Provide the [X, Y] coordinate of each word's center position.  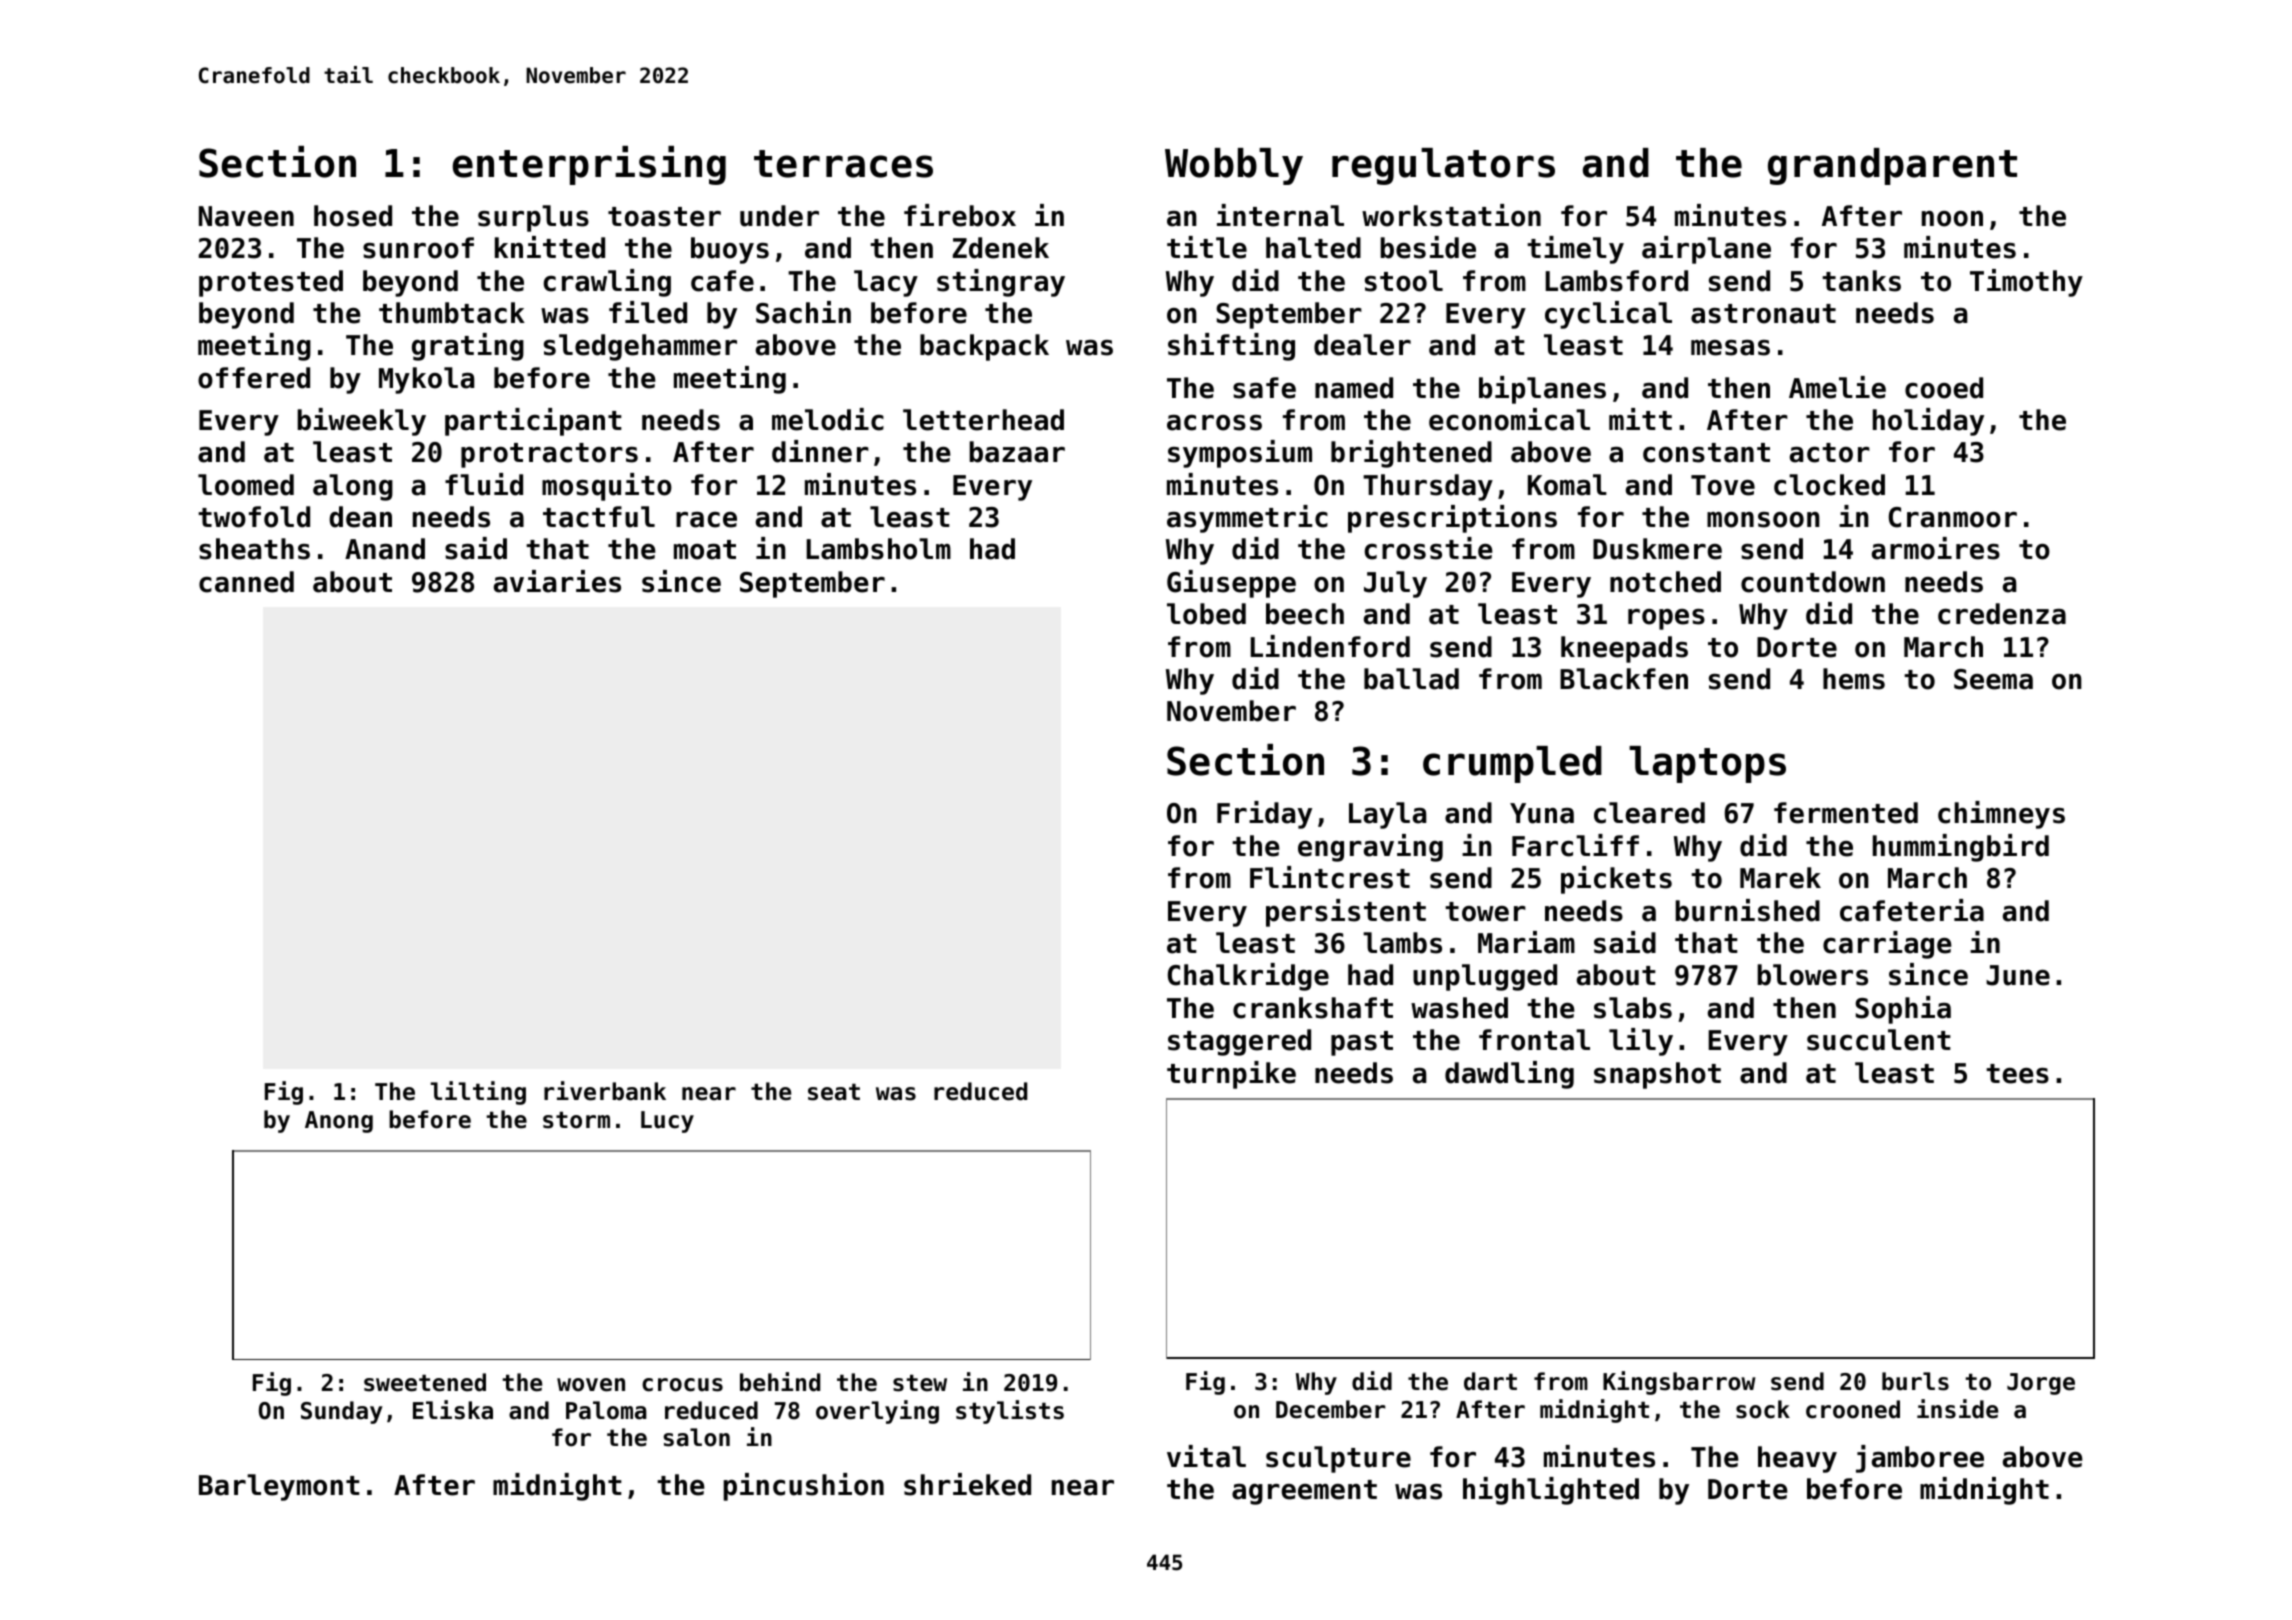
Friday [1264, 815]
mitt [1640, 419]
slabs [1633, 1008]
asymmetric [1247, 519]
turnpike [1231, 1075]
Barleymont [279, 1487]
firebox [960, 215]
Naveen [246, 216]
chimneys [2001, 815]
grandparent [1892, 166]
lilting [478, 1093]
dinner [820, 451]
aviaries [557, 581]
